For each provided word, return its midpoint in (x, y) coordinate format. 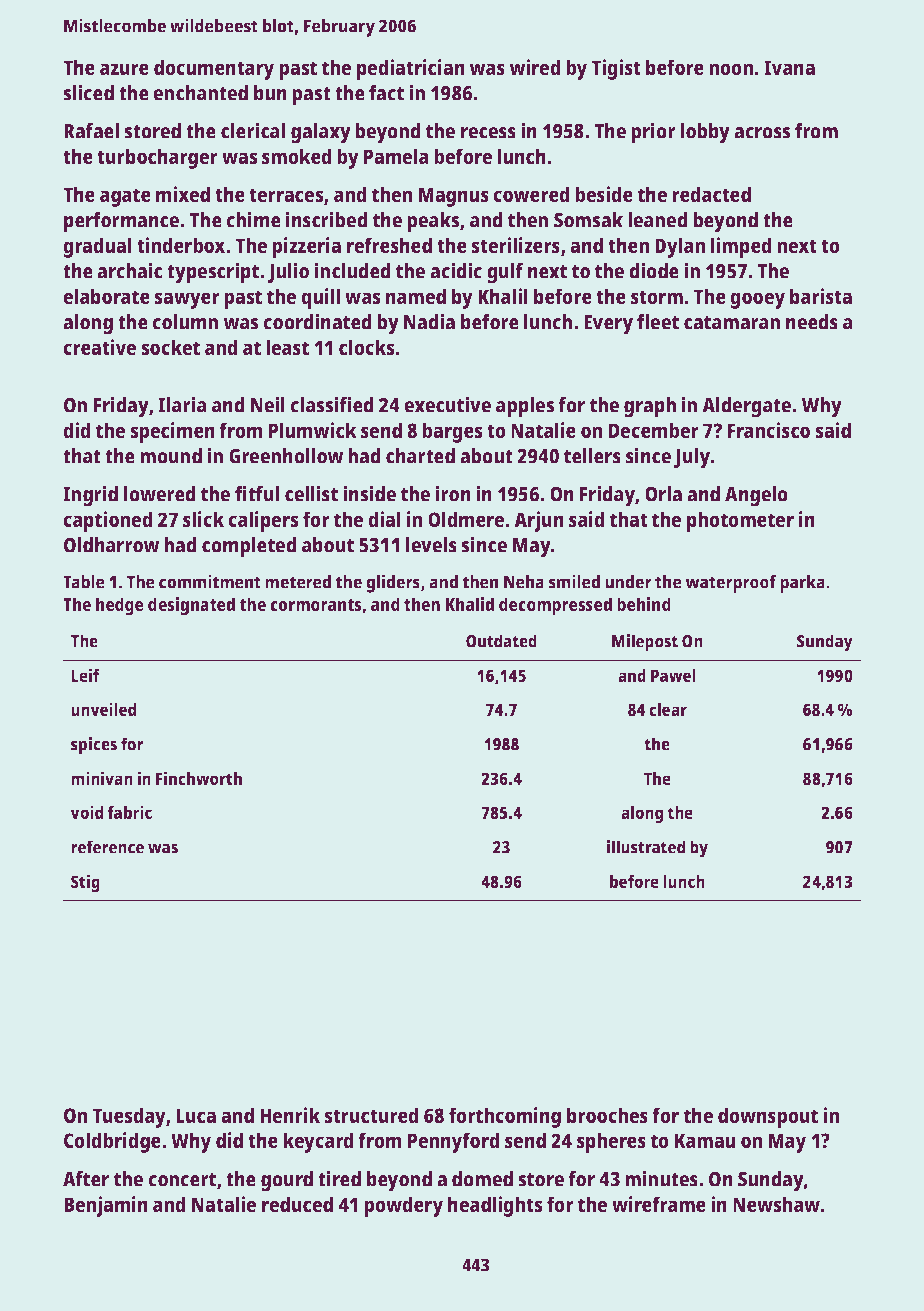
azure (124, 69)
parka (802, 584)
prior (653, 133)
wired (535, 67)
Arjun (539, 521)
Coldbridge (112, 1142)
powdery (403, 1206)
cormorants (315, 605)
